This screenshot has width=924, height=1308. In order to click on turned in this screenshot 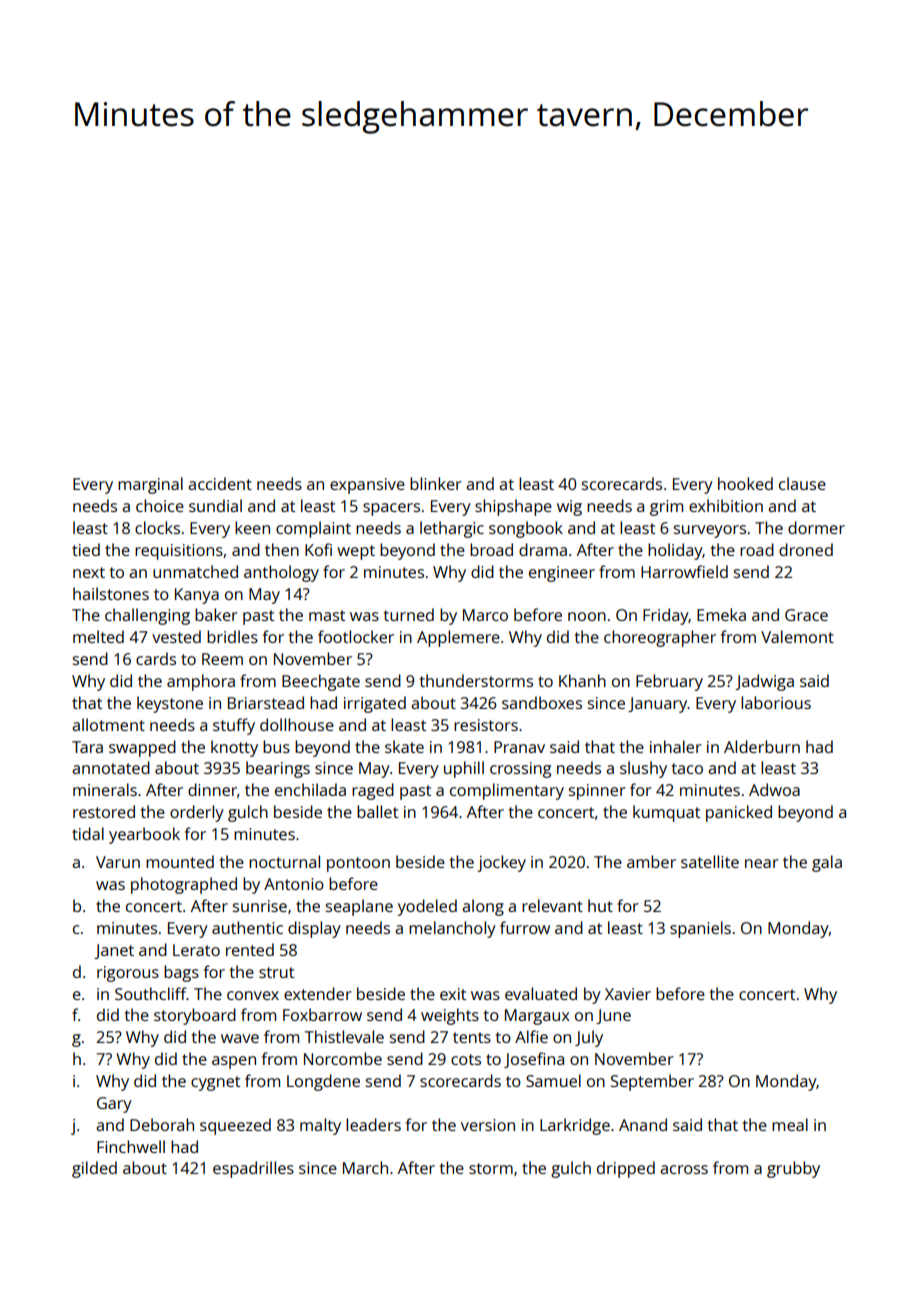, I will do `click(409, 614)`.
